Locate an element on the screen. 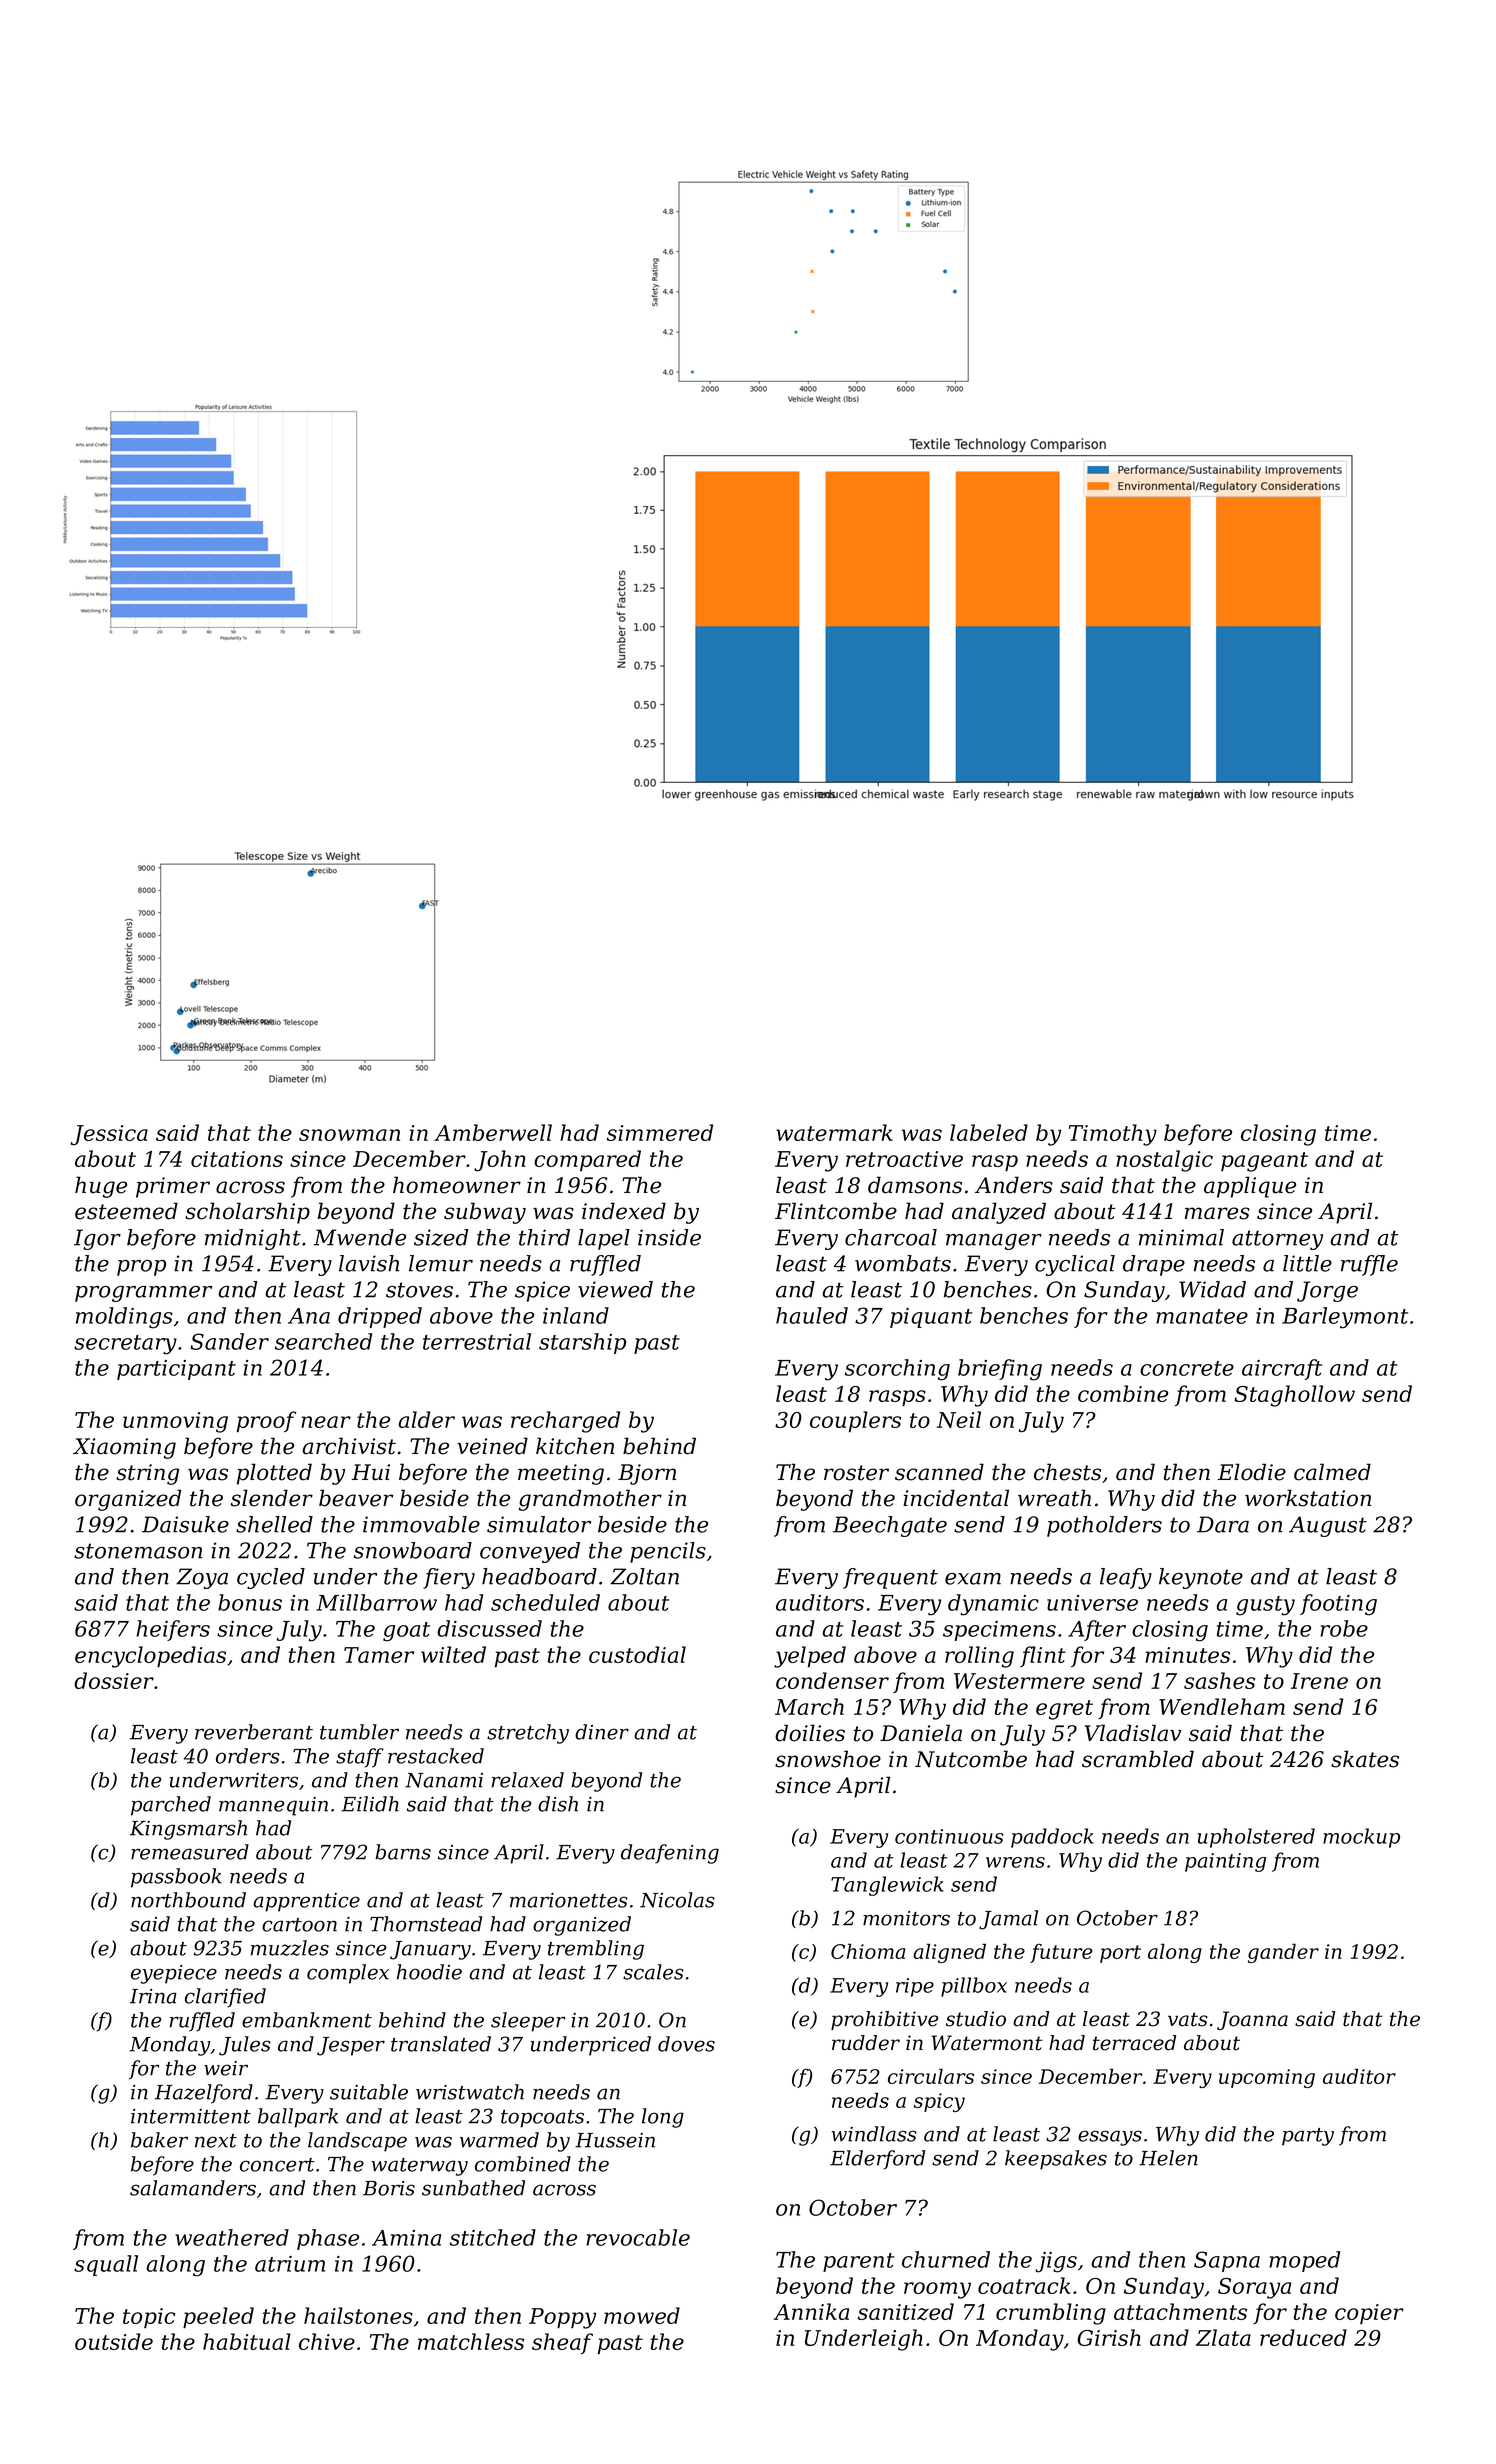  starship is located at coordinates (582, 1343).
